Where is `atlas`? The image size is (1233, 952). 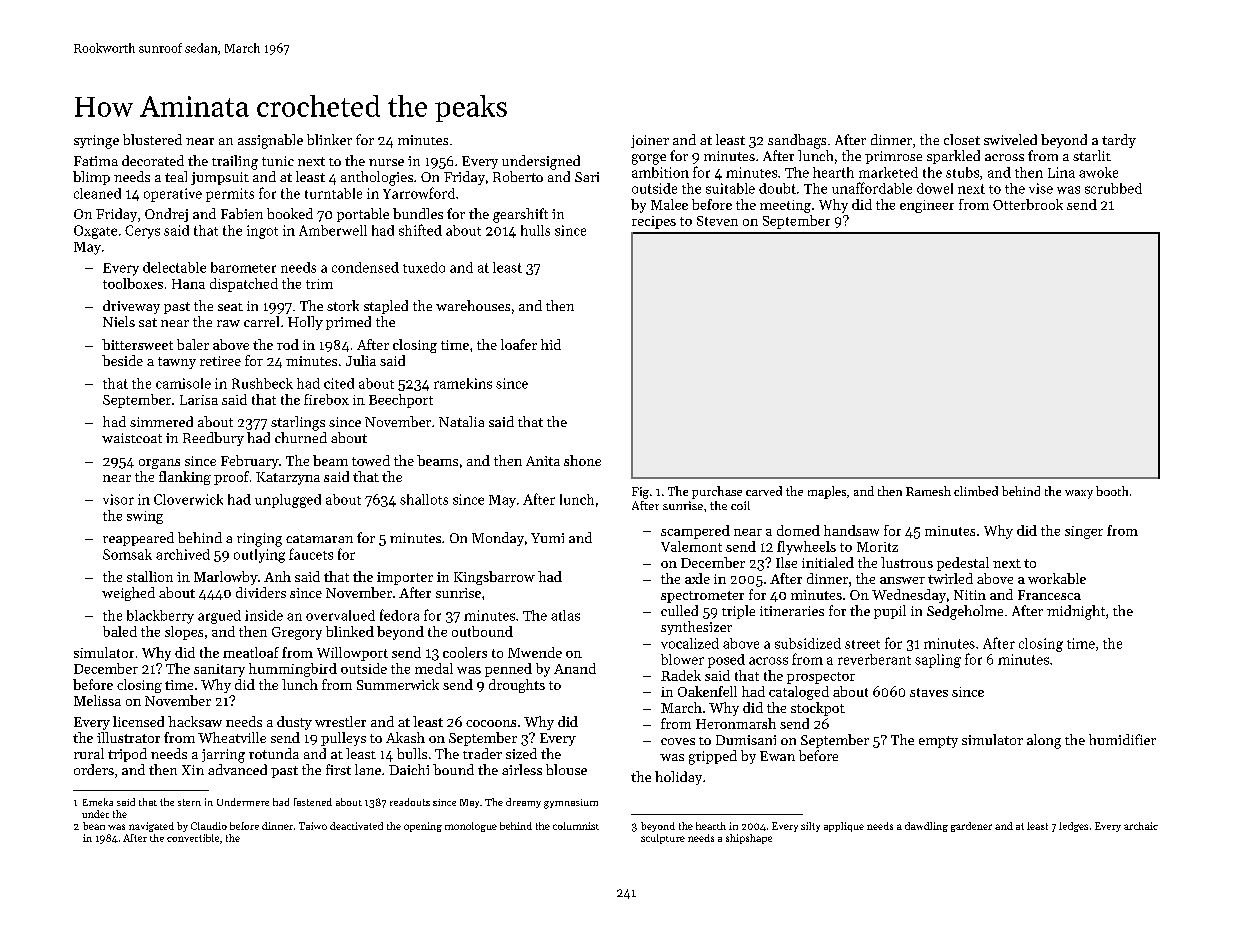
atlas is located at coordinates (565, 615).
